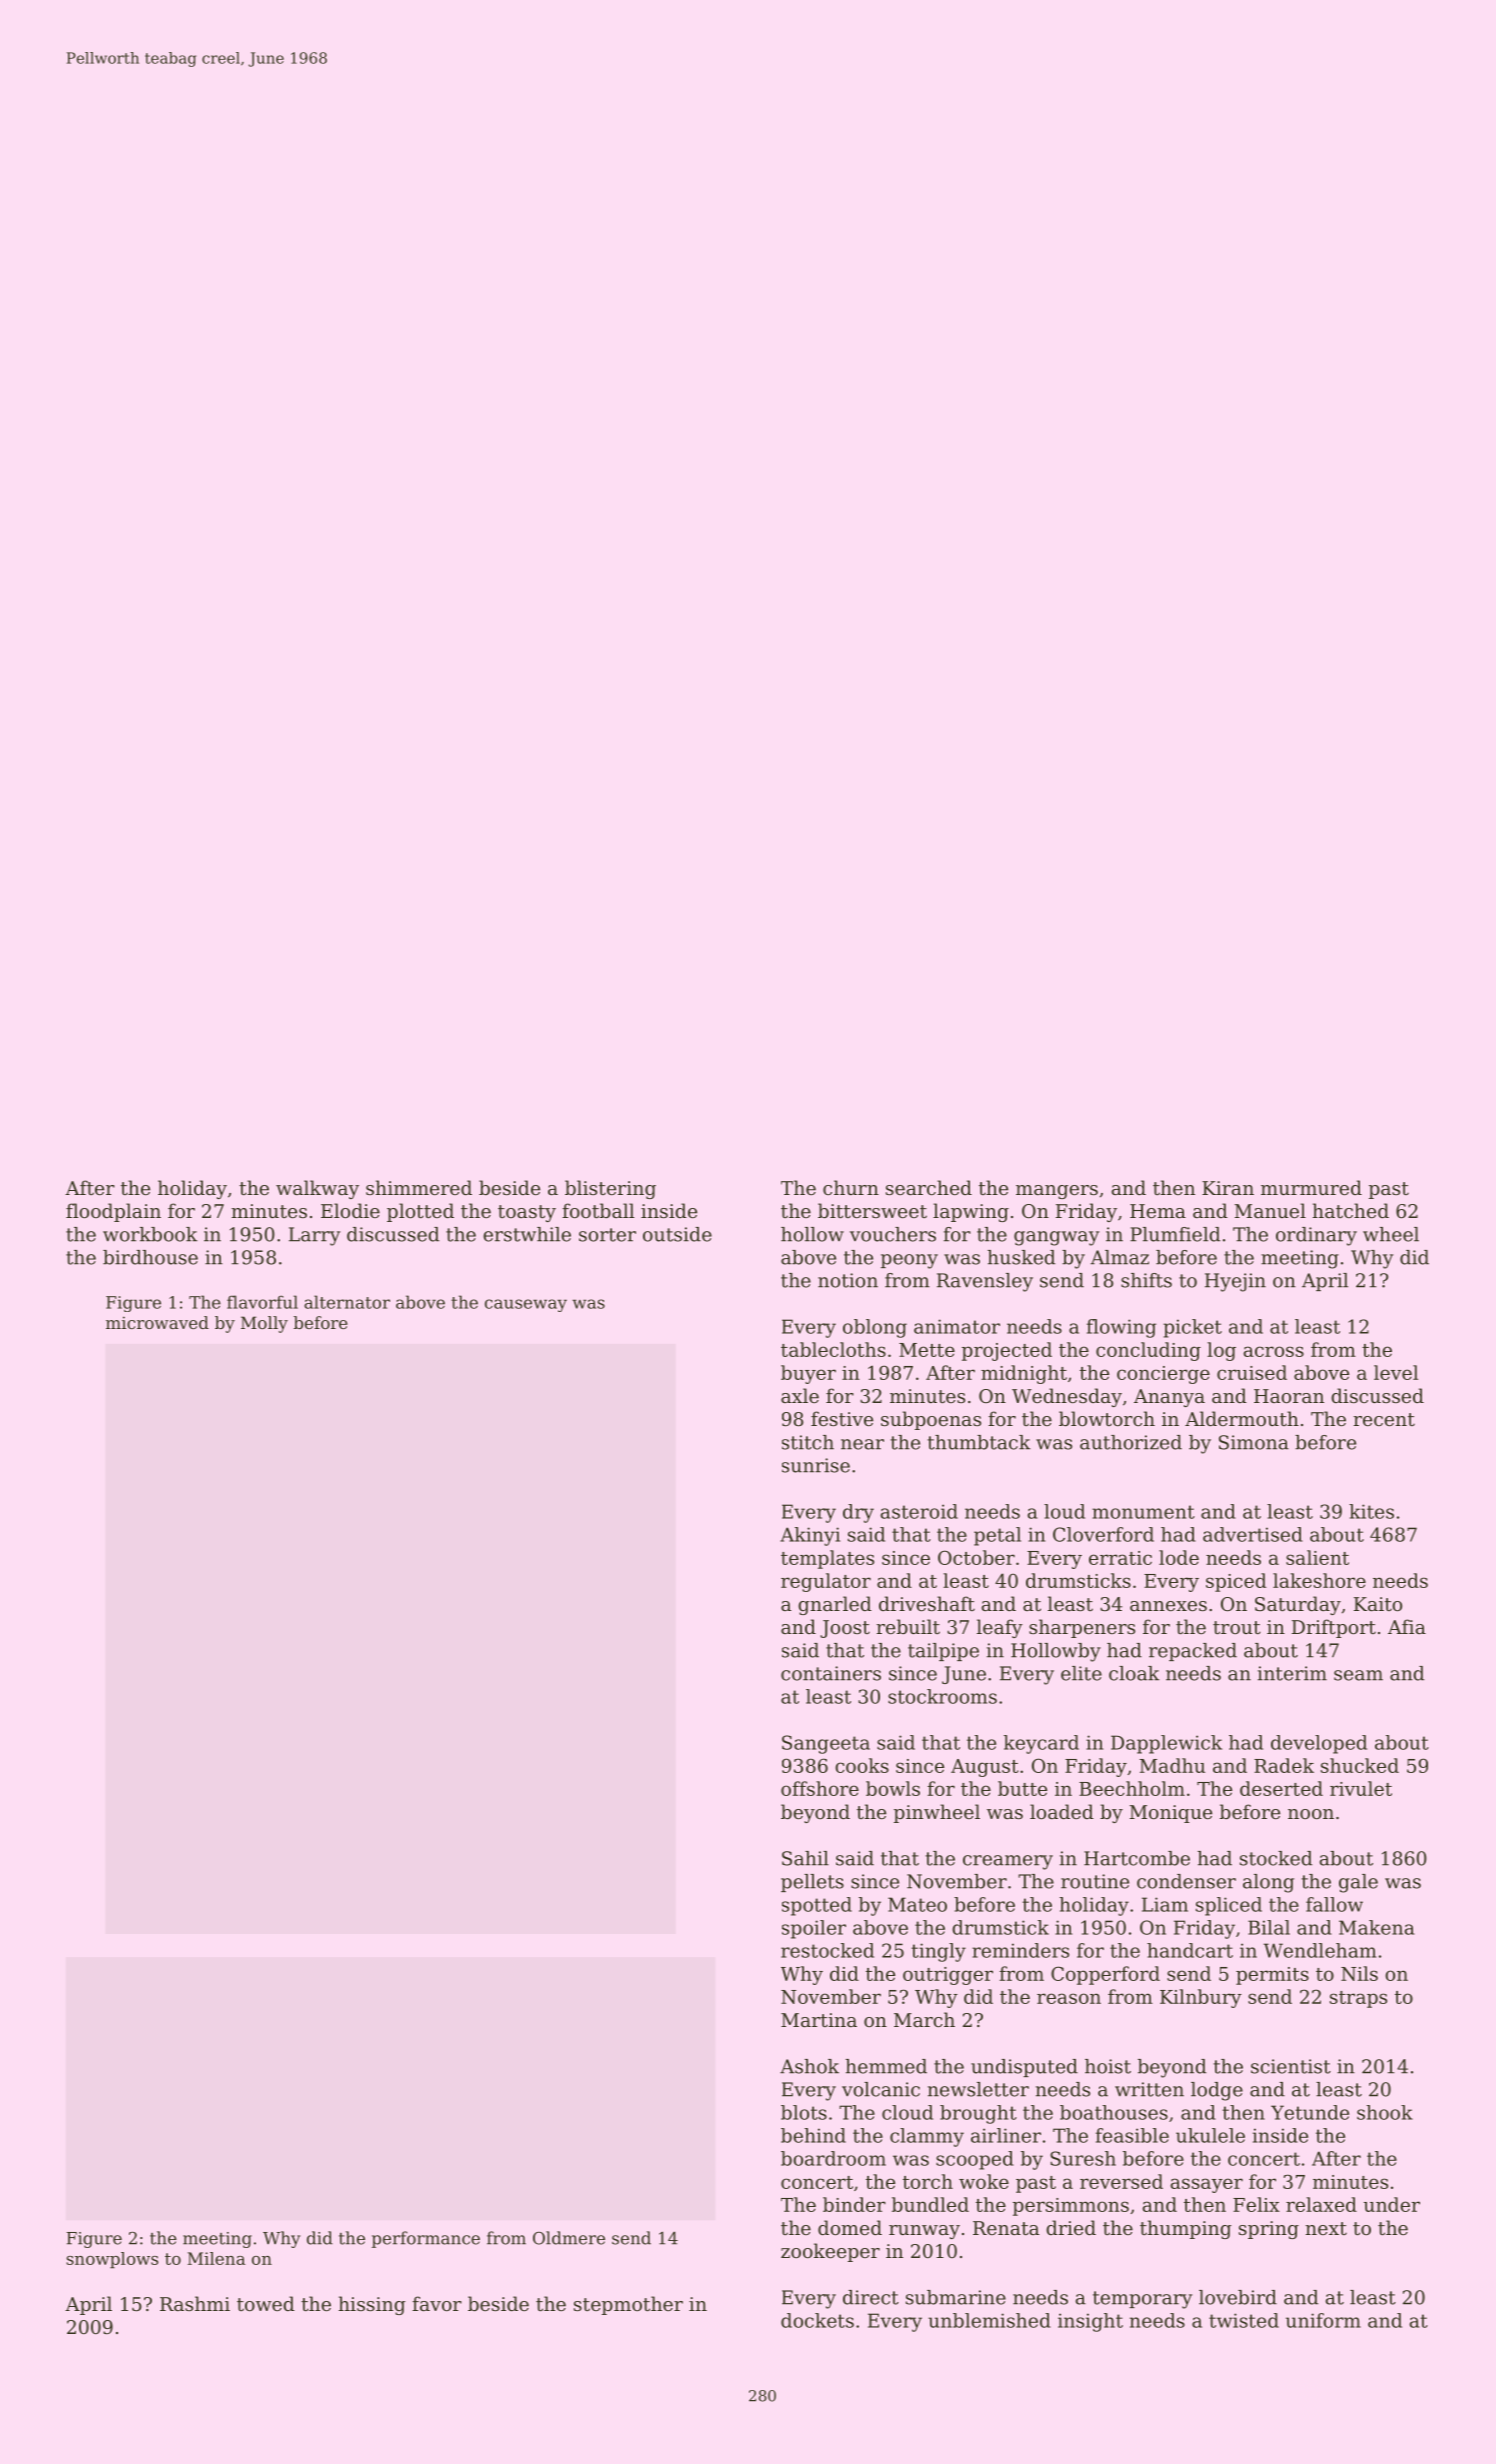  Describe the element at coordinates (1384, 1419) in the image. I see `recent` at that location.
